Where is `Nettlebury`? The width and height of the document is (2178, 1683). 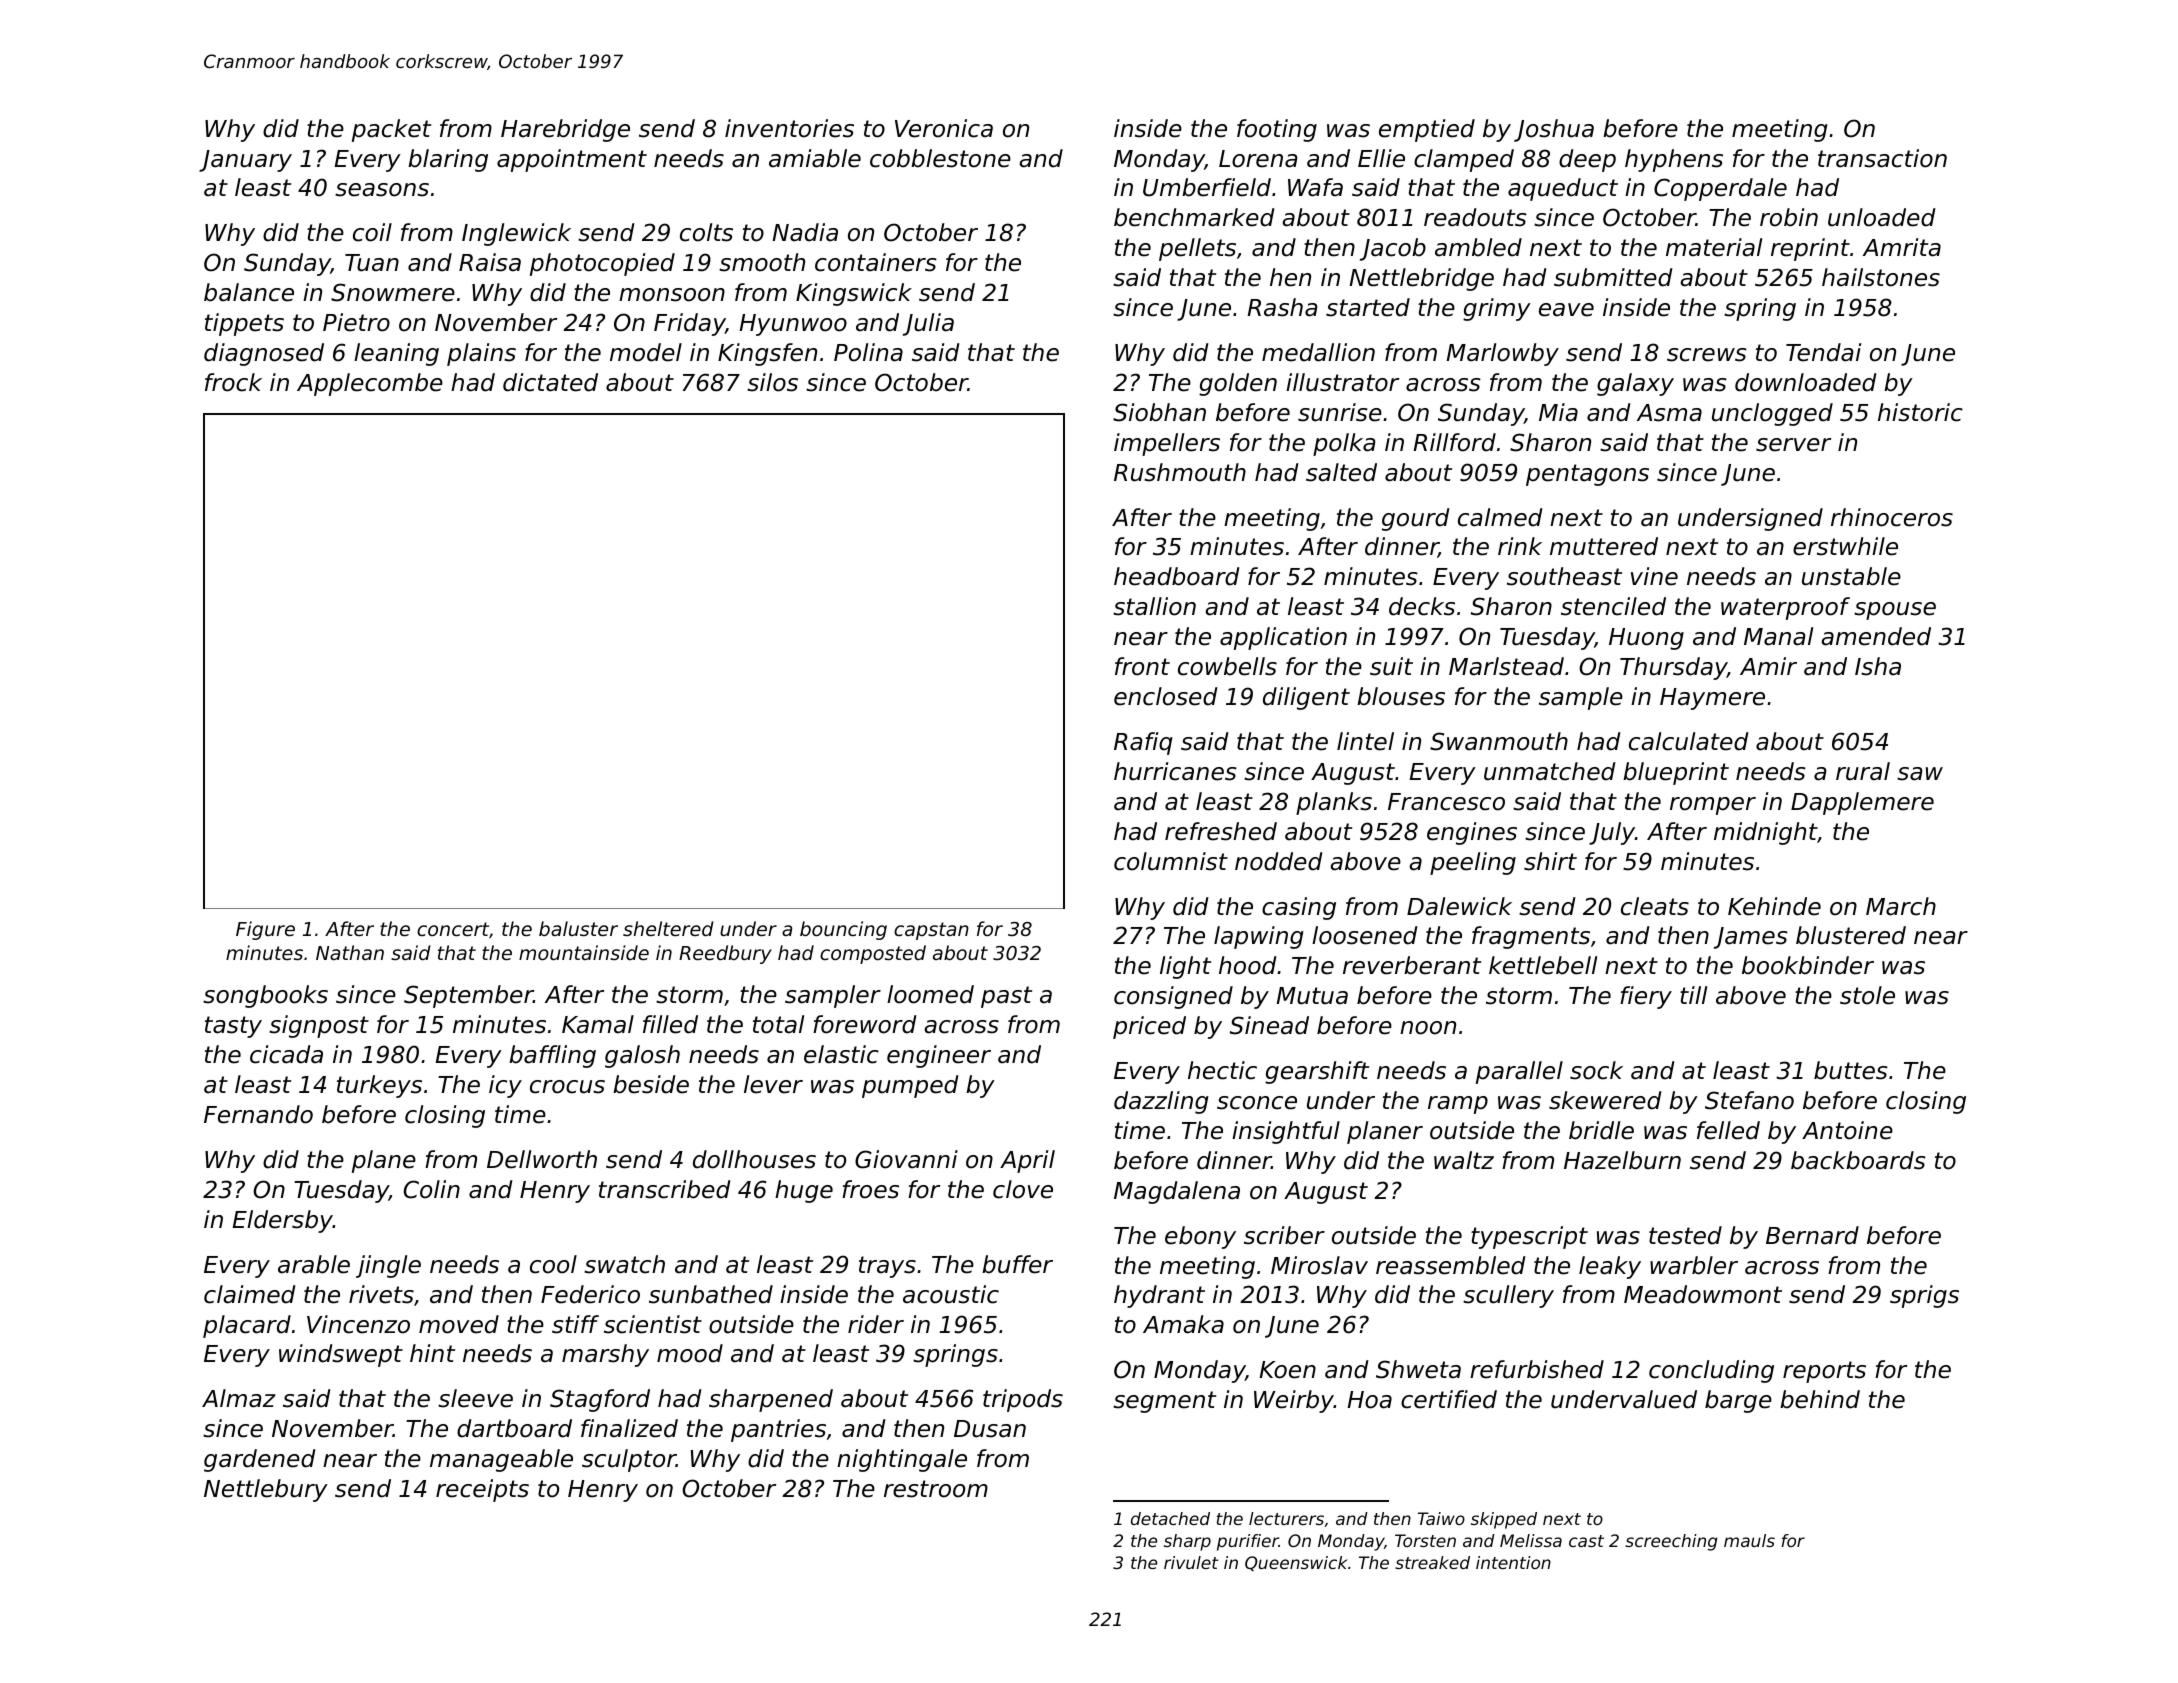 Nettlebury is located at coordinates (266, 1490).
